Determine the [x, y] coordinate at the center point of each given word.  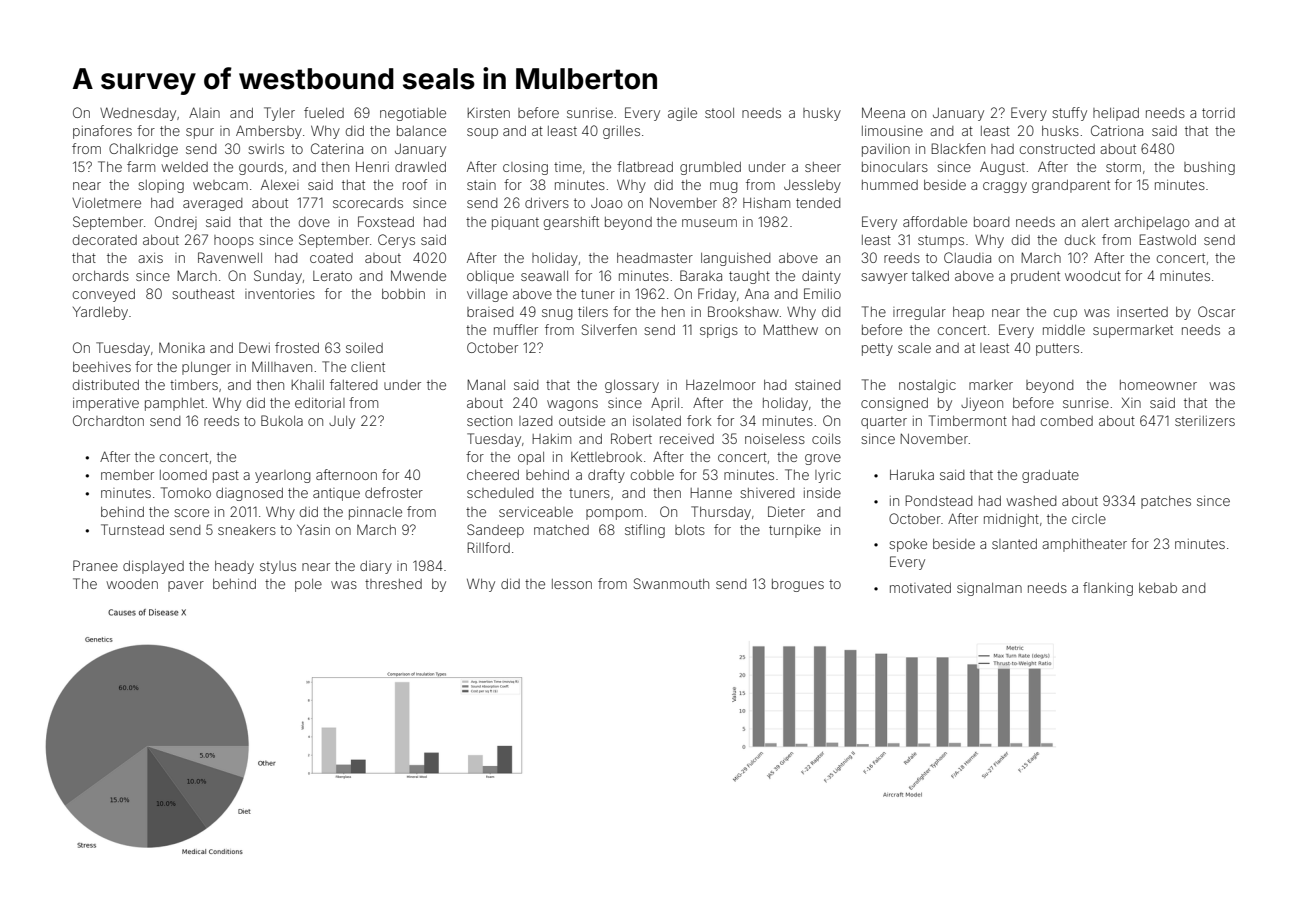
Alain [204, 112]
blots [690, 530]
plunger [206, 368]
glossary [632, 386]
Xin [1131, 403]
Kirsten [488, 113]
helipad [1116, 114]
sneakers [247, 530]
